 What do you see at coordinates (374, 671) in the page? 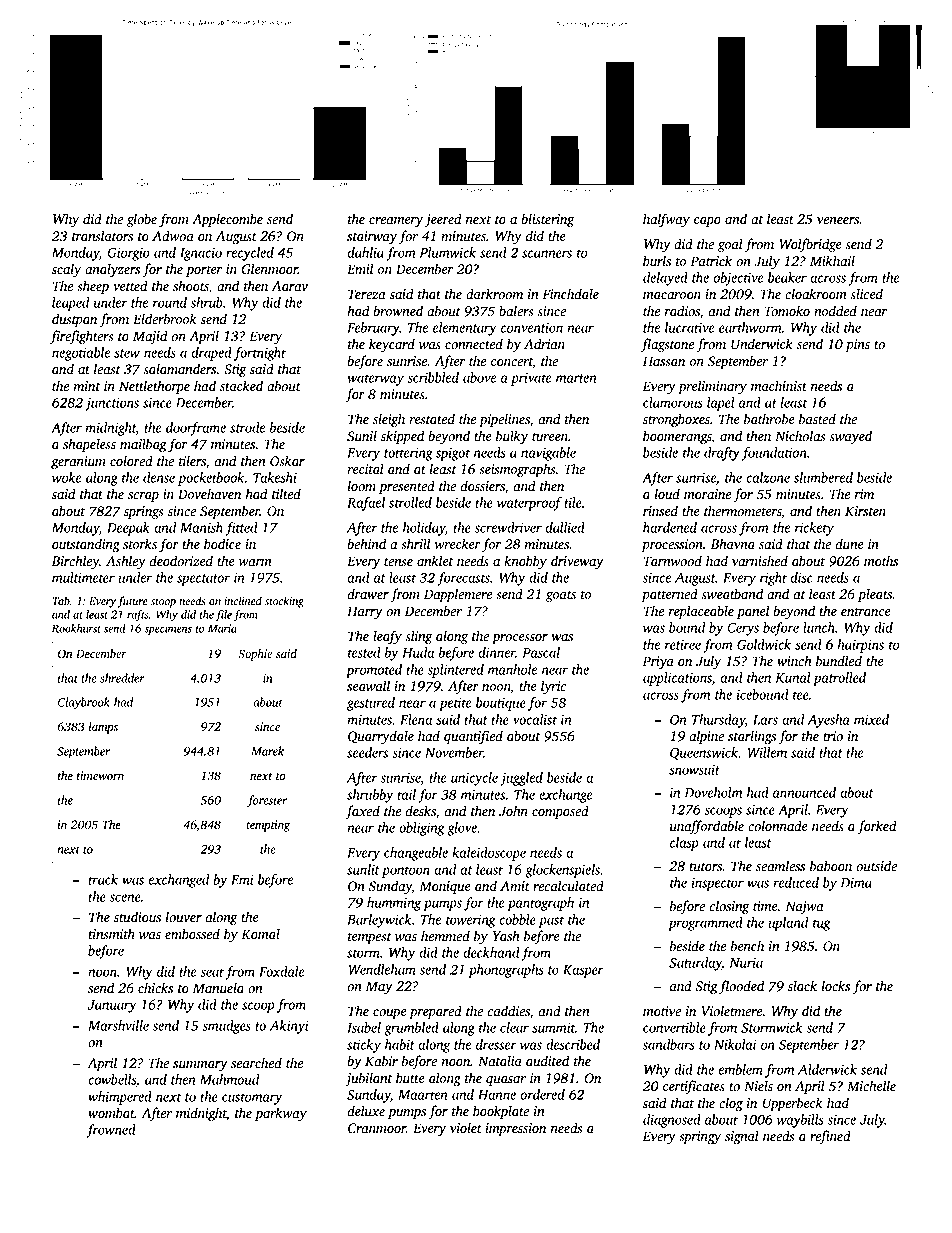
I see `promoted` at bounding box center [374, 671].
